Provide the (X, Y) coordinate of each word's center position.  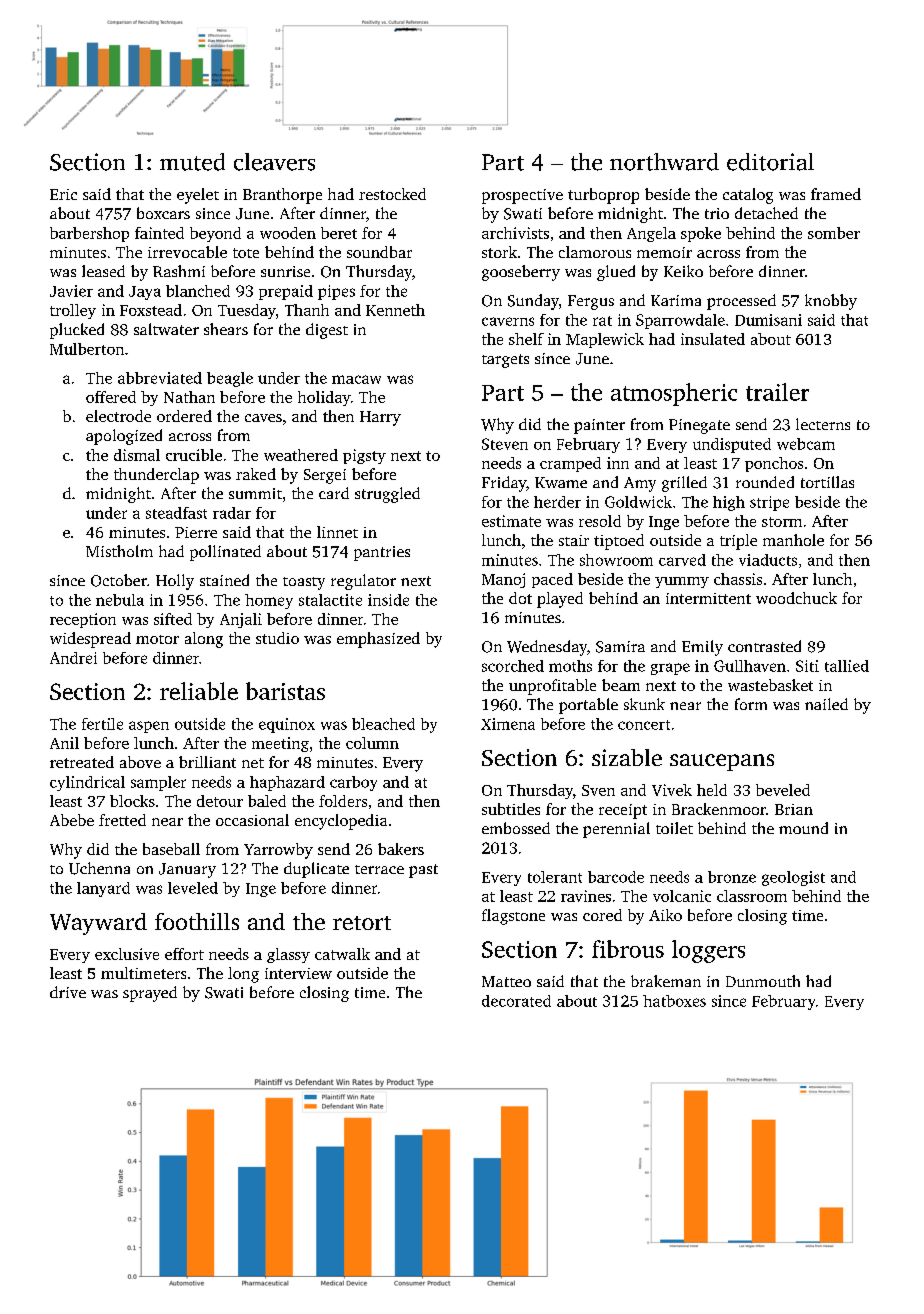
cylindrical (87, 783)
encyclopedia (341, 822)
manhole (793, 540)
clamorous (595, 252)
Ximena (508, 724)
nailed (826, 704)
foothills (197, 921)
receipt (623, 811)
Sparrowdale (680, 321)
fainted (159, 233)
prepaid (286, 292)
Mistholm (119, 551)
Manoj (503, 580)
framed (836, 194)
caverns (508, 321)
